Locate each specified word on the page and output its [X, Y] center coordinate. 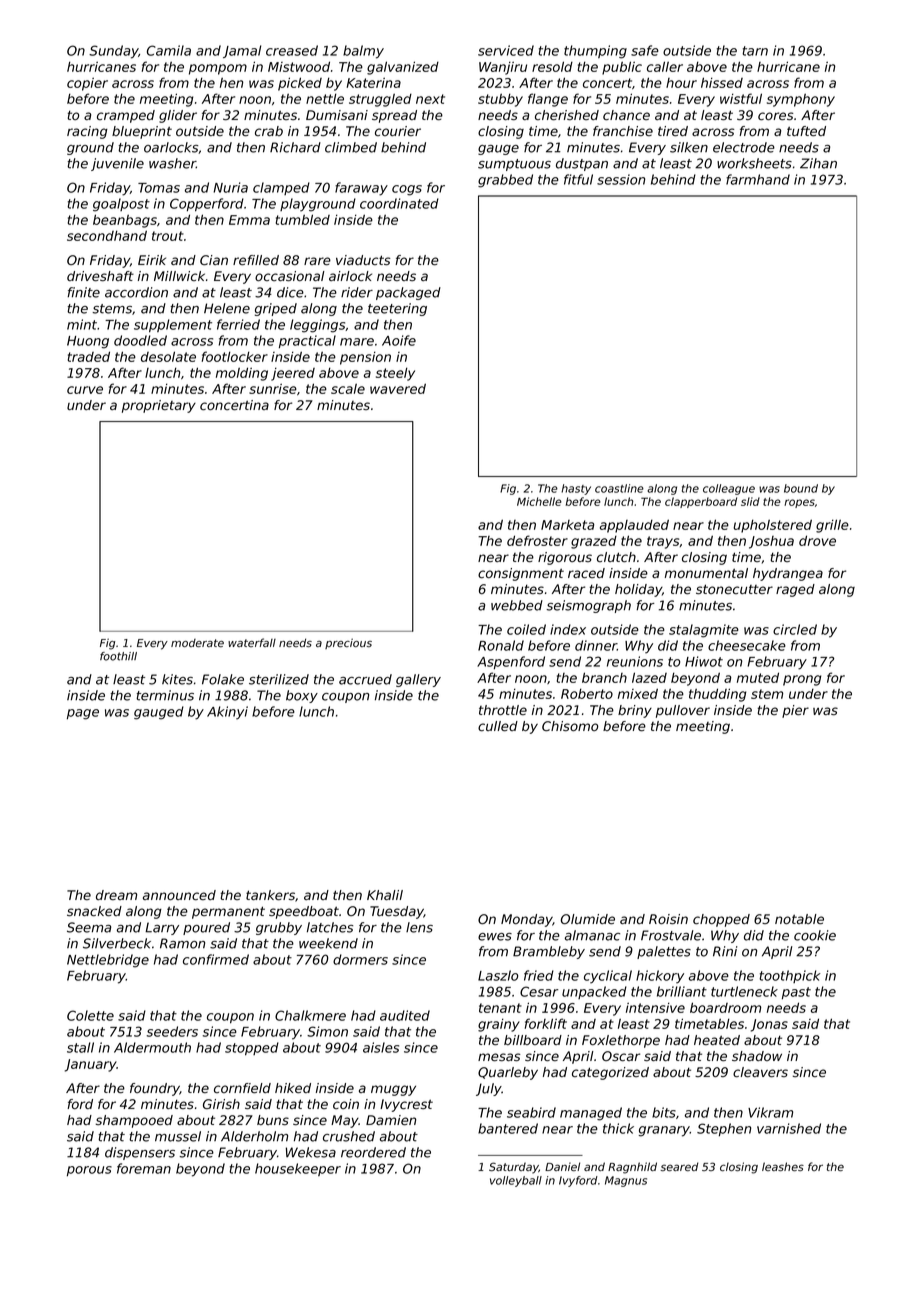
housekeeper [298, 1169]
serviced [506, 50]
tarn [755, 51]
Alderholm [254, 1136]
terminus [165, 695]
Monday [527, 920]
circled [795, 629]
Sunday [114, 52]
